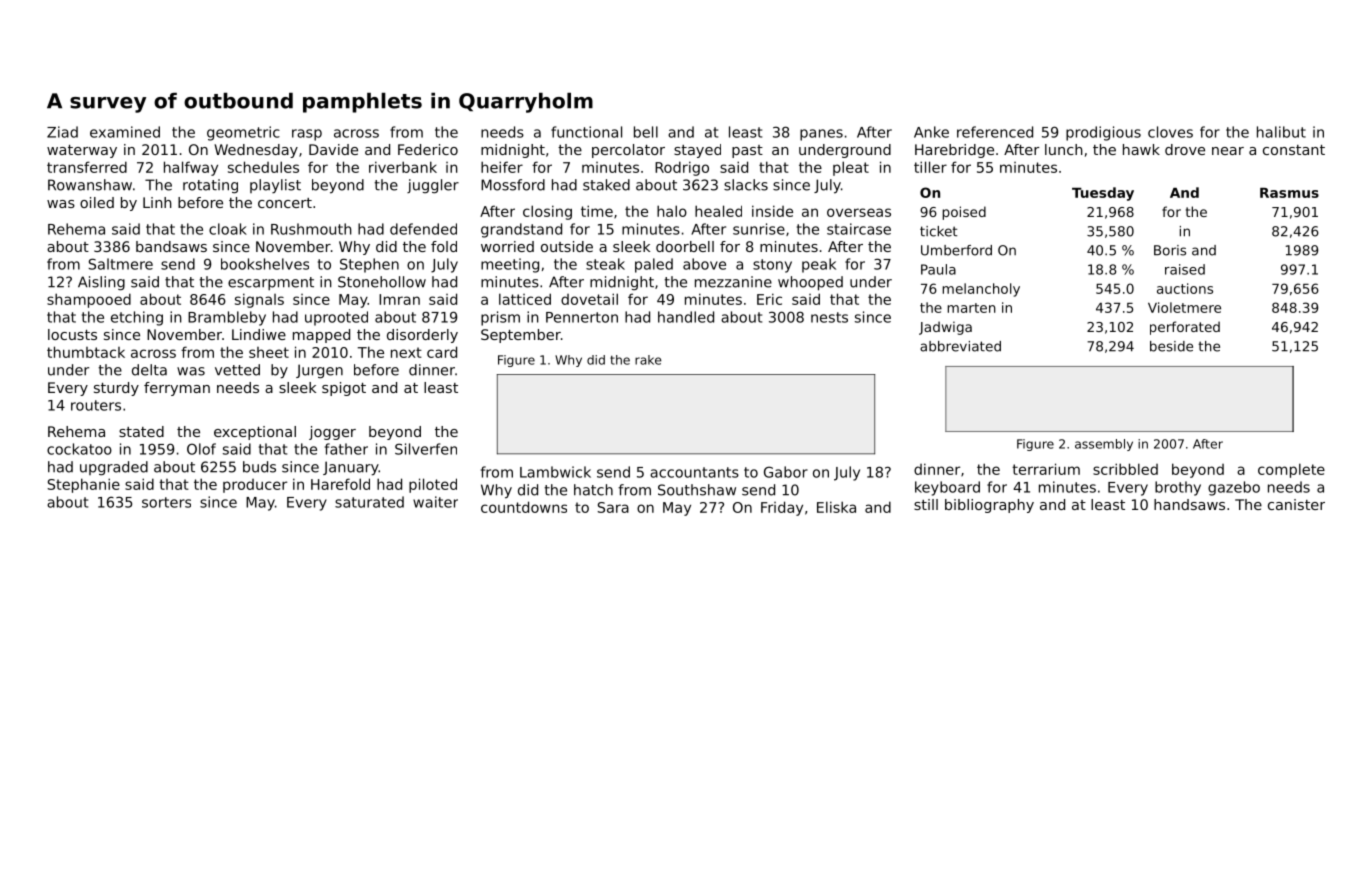  Describe the element at coordinates (989, 506) in the screenshot. I see `bibliography` at that location.
